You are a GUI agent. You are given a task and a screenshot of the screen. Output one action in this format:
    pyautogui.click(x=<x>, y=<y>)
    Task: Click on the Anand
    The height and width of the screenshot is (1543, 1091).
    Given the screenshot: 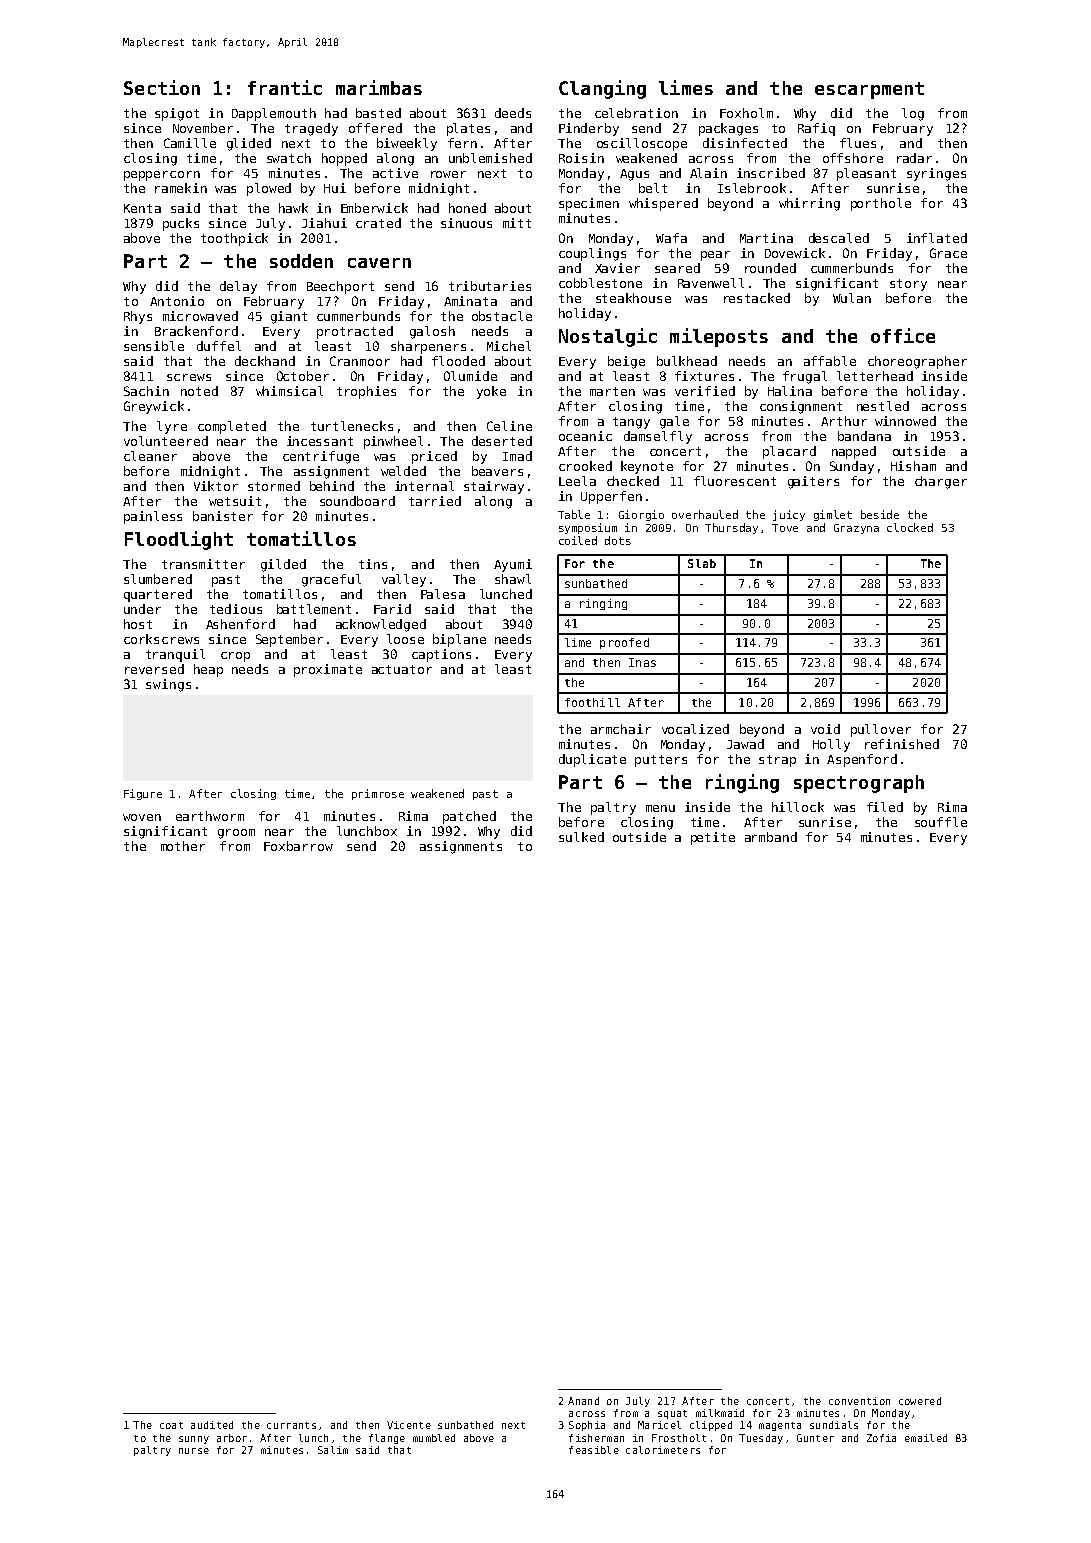 What is the action you would take?
    pyautogui.click(x=583, y=1401)
